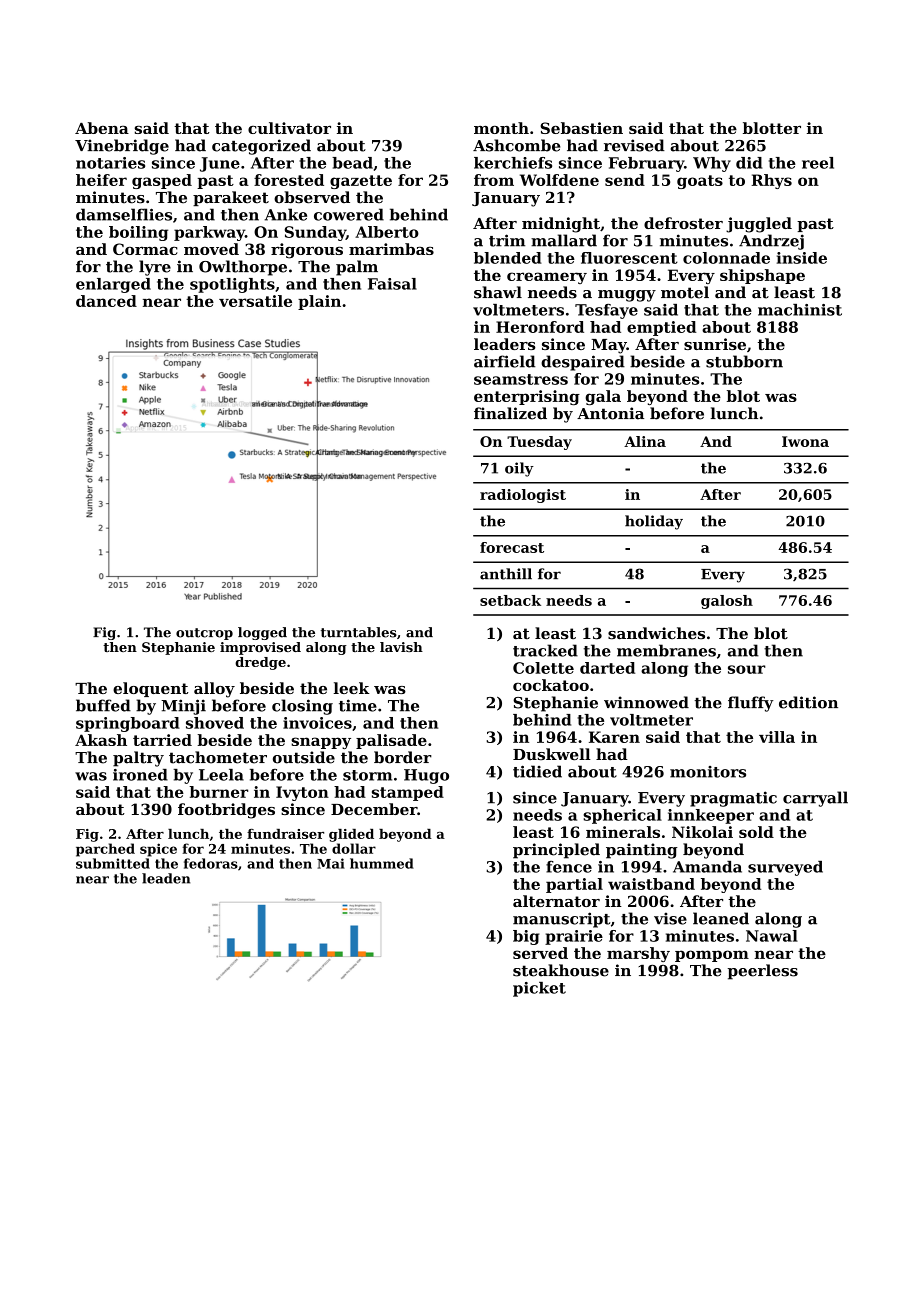 The image size is (924, 1314). Describe the element at coordinates (113, 863) in the document. I see `submitted` at that location.
